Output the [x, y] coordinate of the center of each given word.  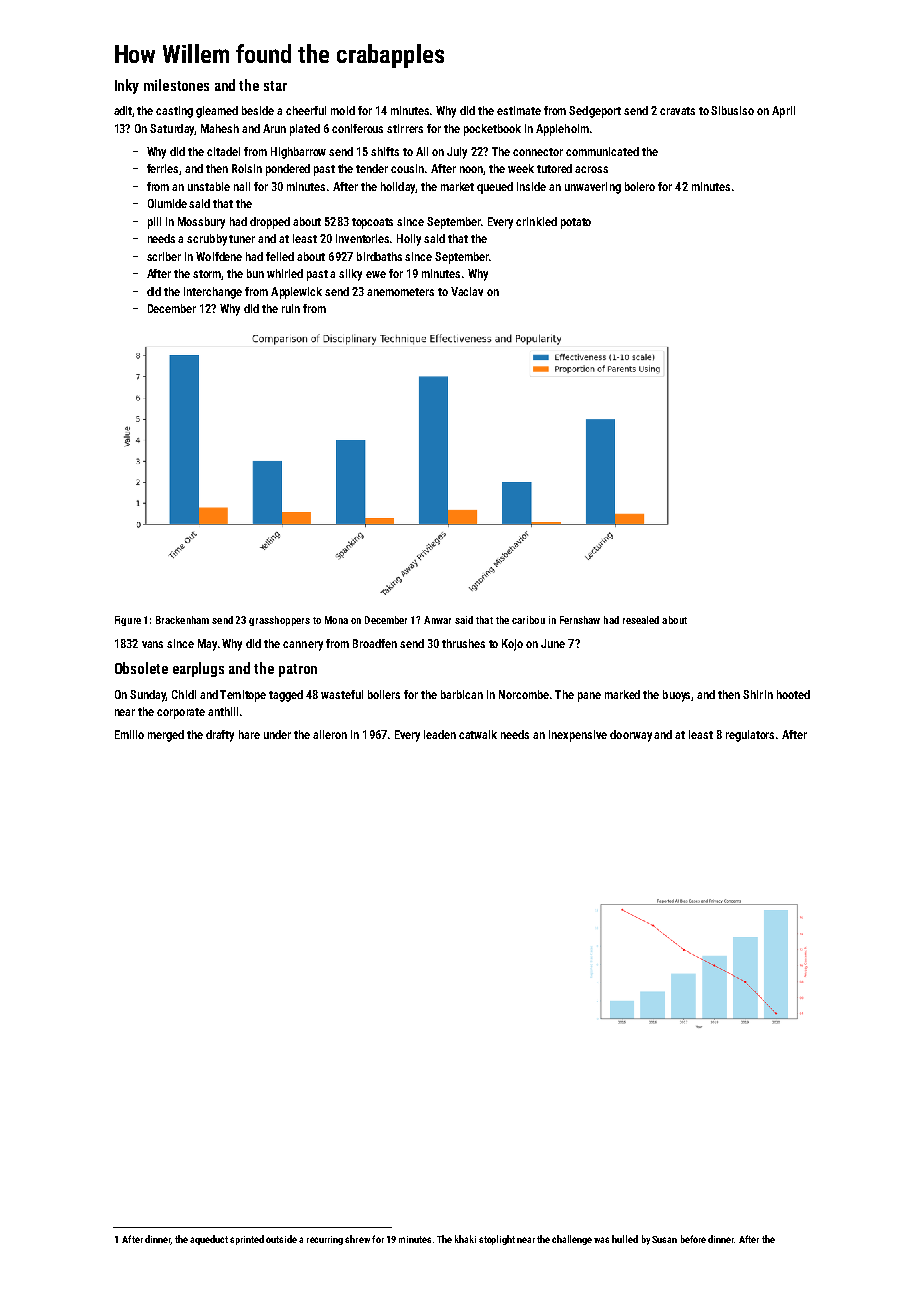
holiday [398, 188]
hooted [793, 694]
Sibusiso [732, 110]
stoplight [497, 1240]
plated [305, 130]
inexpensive [578, 736]
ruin [291, 308]
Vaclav [467, 291]
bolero [640, 186]
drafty [220, 736]
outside [281, 1239]
